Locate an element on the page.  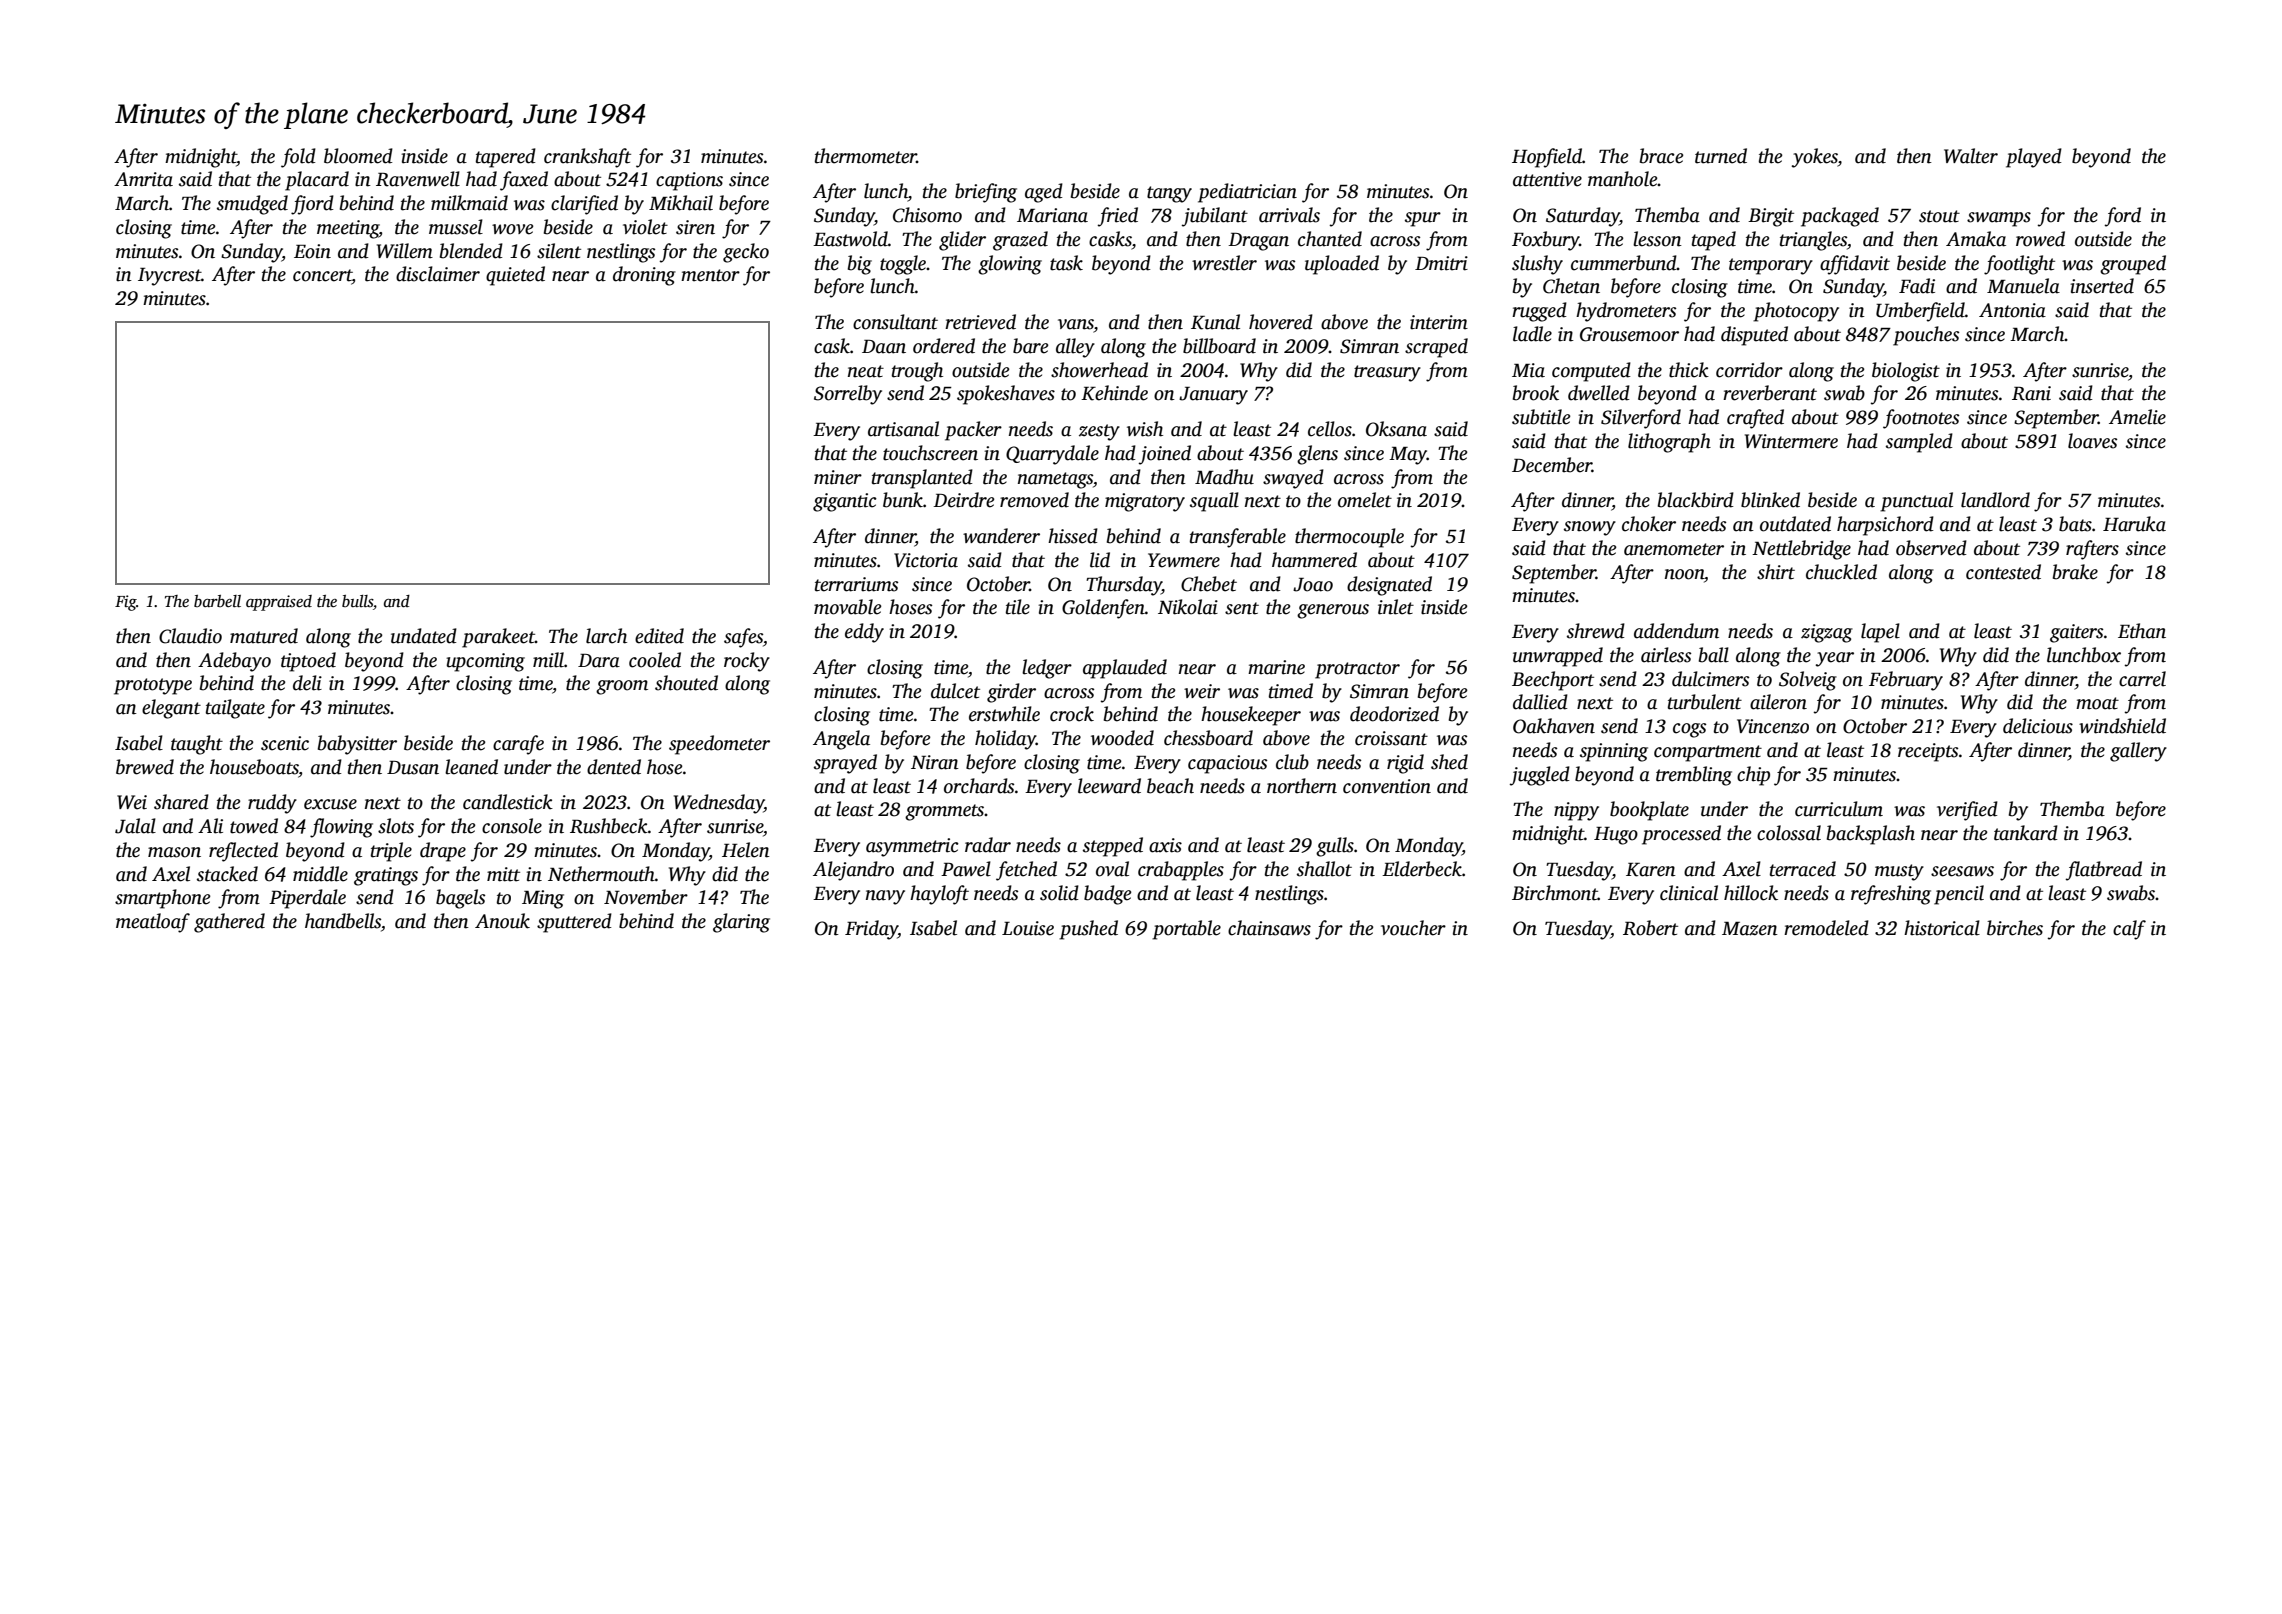
calf is located at coordinates (2129, 930).
